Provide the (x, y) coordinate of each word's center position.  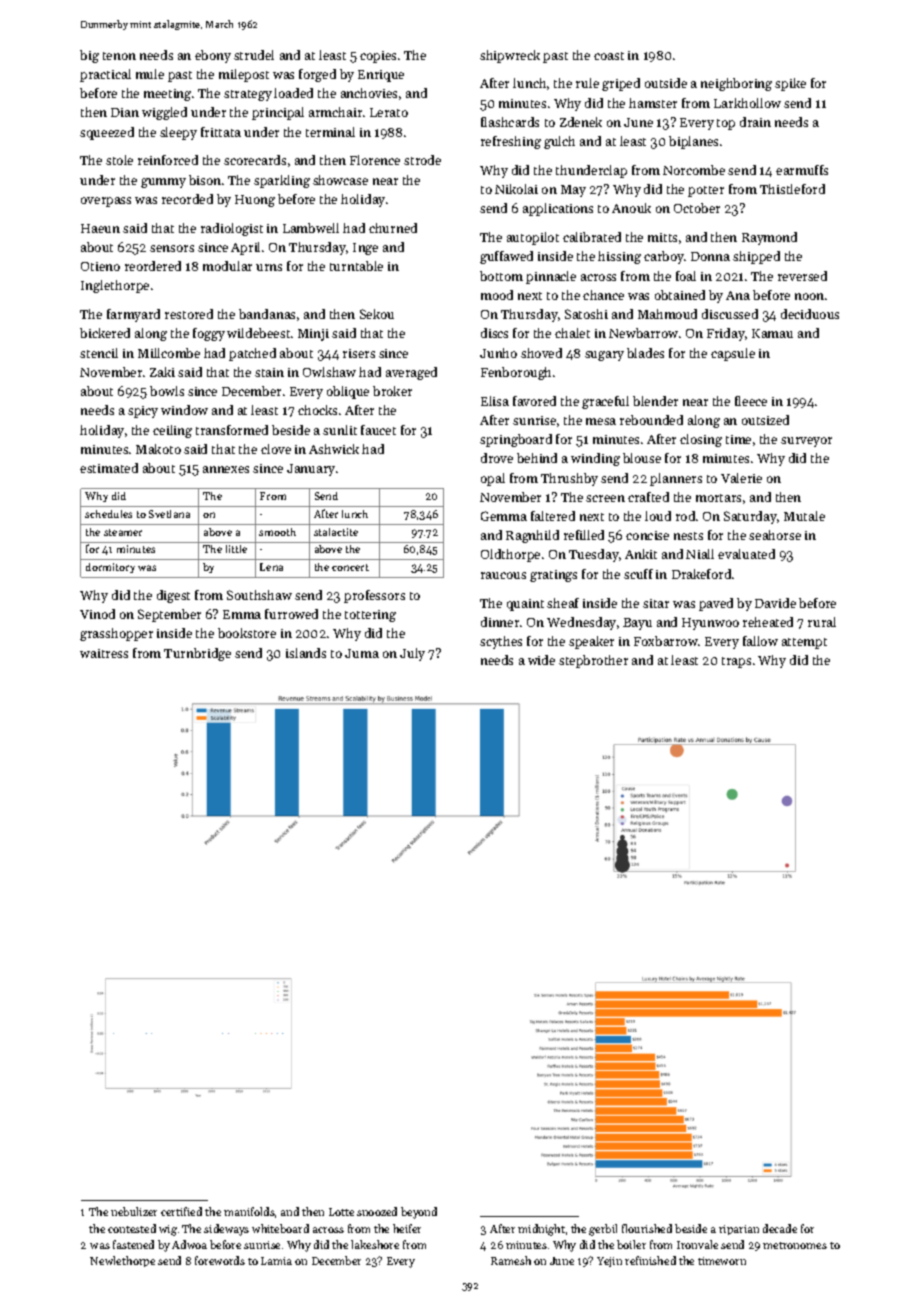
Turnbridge (197, 654)
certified (181, 1211)
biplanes (693, 142)
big (89, 56)
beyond (419, 1213)
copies (378, 57)
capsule (733, 354)
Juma (362, 653)
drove (497, 458)
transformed (232, 430)
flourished (647, 1228)
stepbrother (593, 661)
